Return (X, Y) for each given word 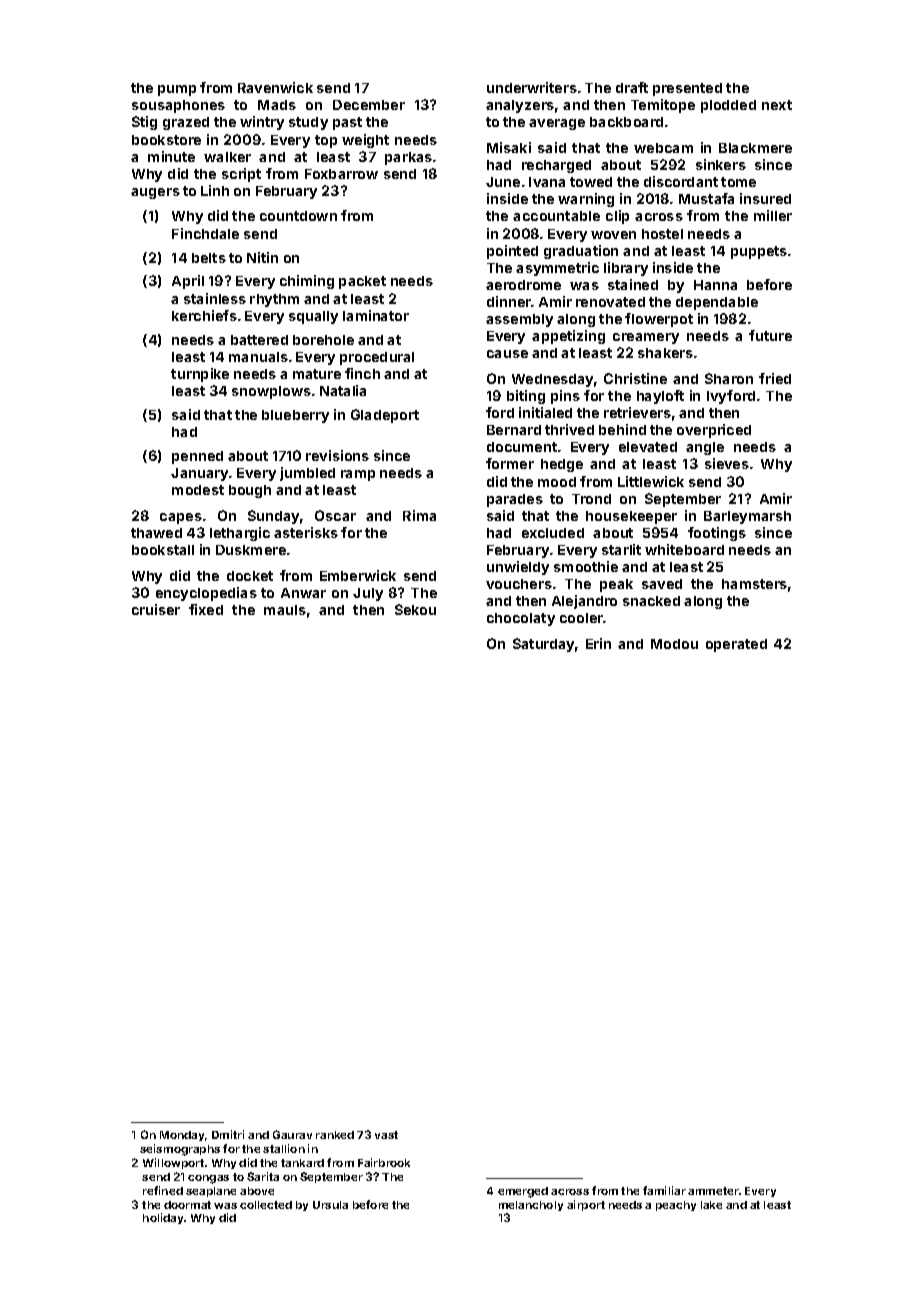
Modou (674, 644)
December (369, 105)
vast (386, 1135)
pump (177, 90)
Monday (182, 1136)
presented (687, 89)
